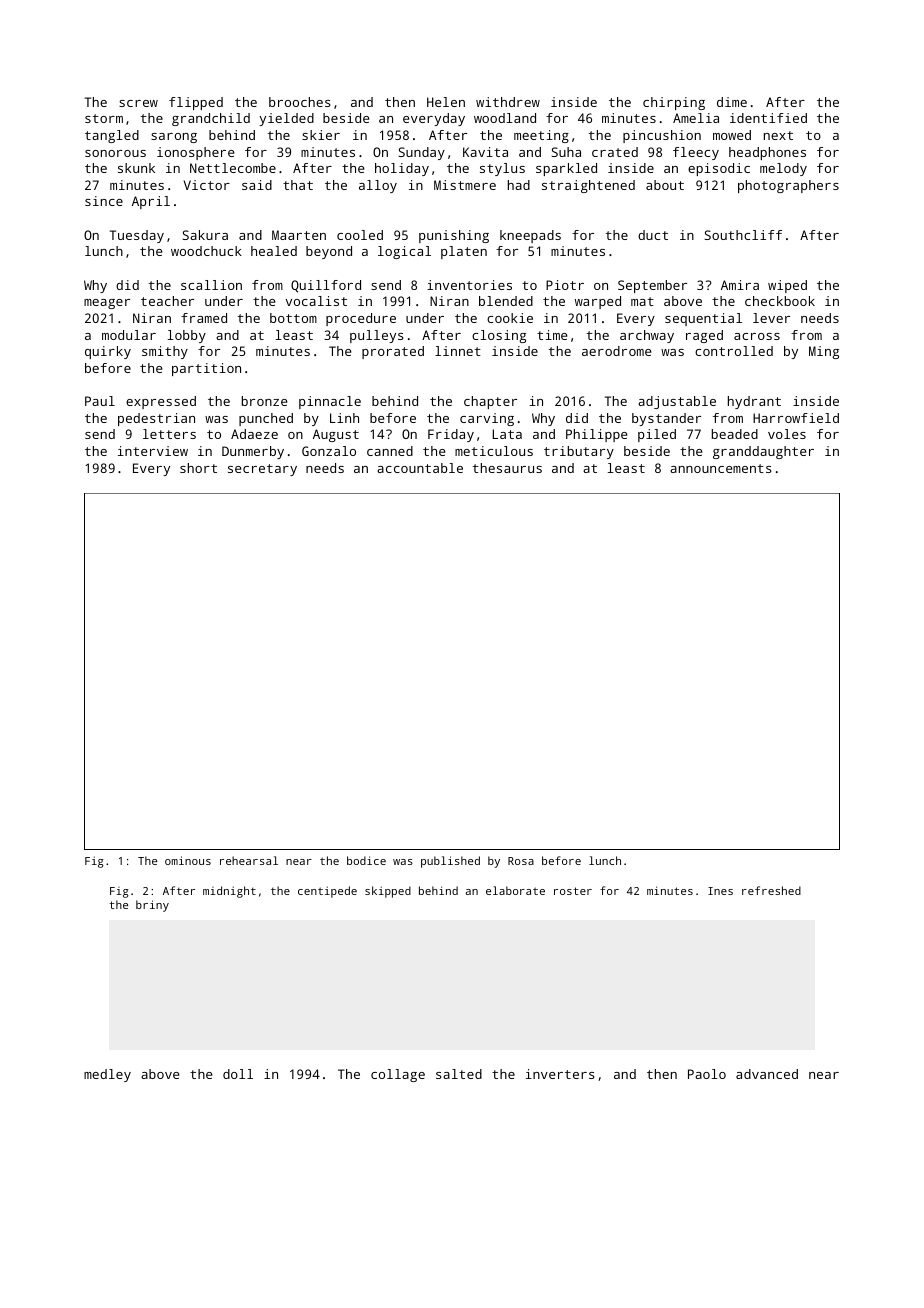 Image resolution: width=924 pixels, height=1308 pixels. Describe the element at coordinates (507, 468) in the page. I see `thesaurus` at that location.
